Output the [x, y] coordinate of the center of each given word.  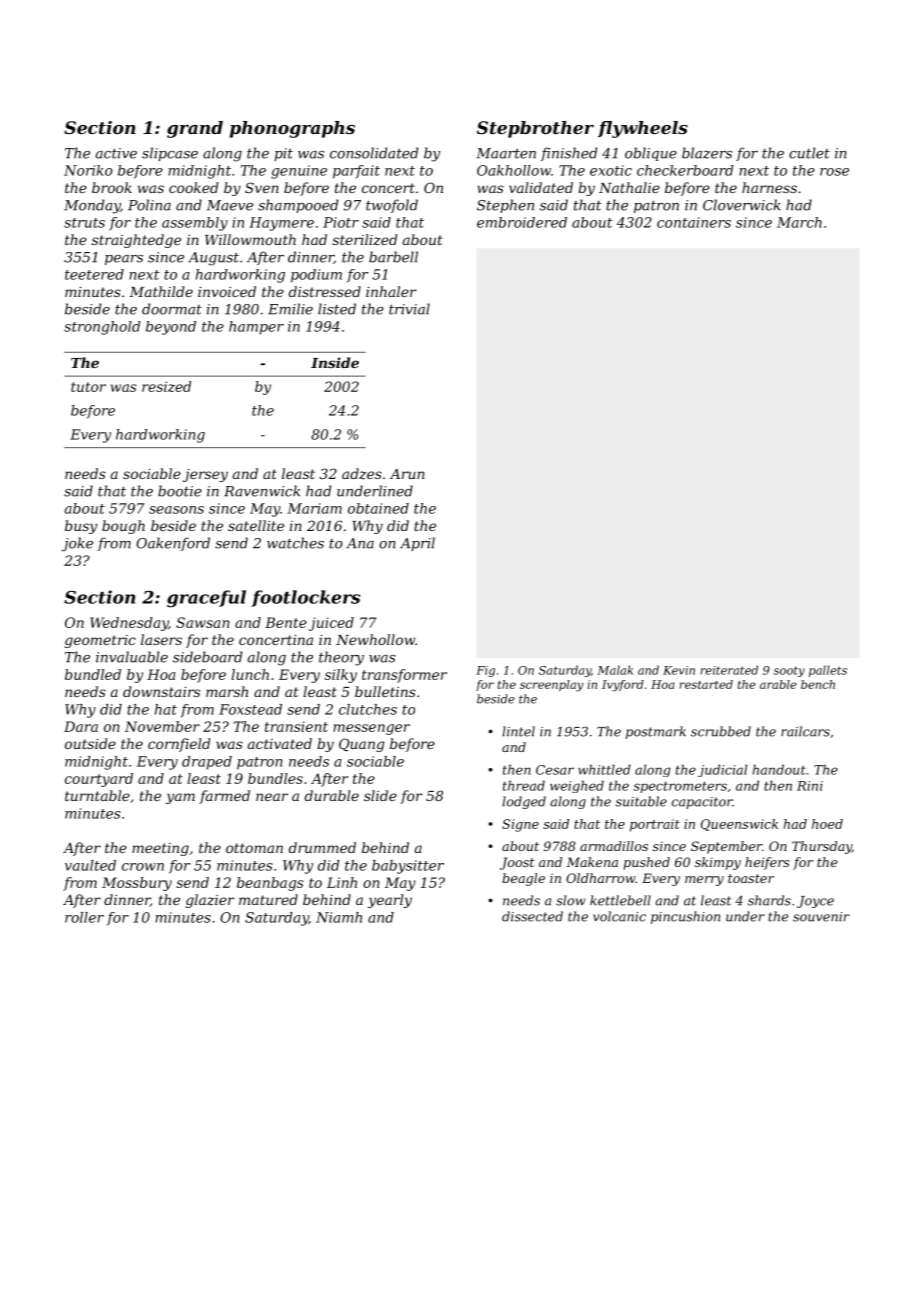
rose [834, 172]
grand [195, 129]
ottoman [254, 848]
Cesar [555, 770]
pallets [828, 671]
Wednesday [129, 624]
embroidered [522, 222]
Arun [407, 474]
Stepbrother [535, 129]
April [417, 544]
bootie [180, 491]
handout [779, 769]
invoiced [227, 291]
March [799, 222]
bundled [93, 674]
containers [694, 222]
